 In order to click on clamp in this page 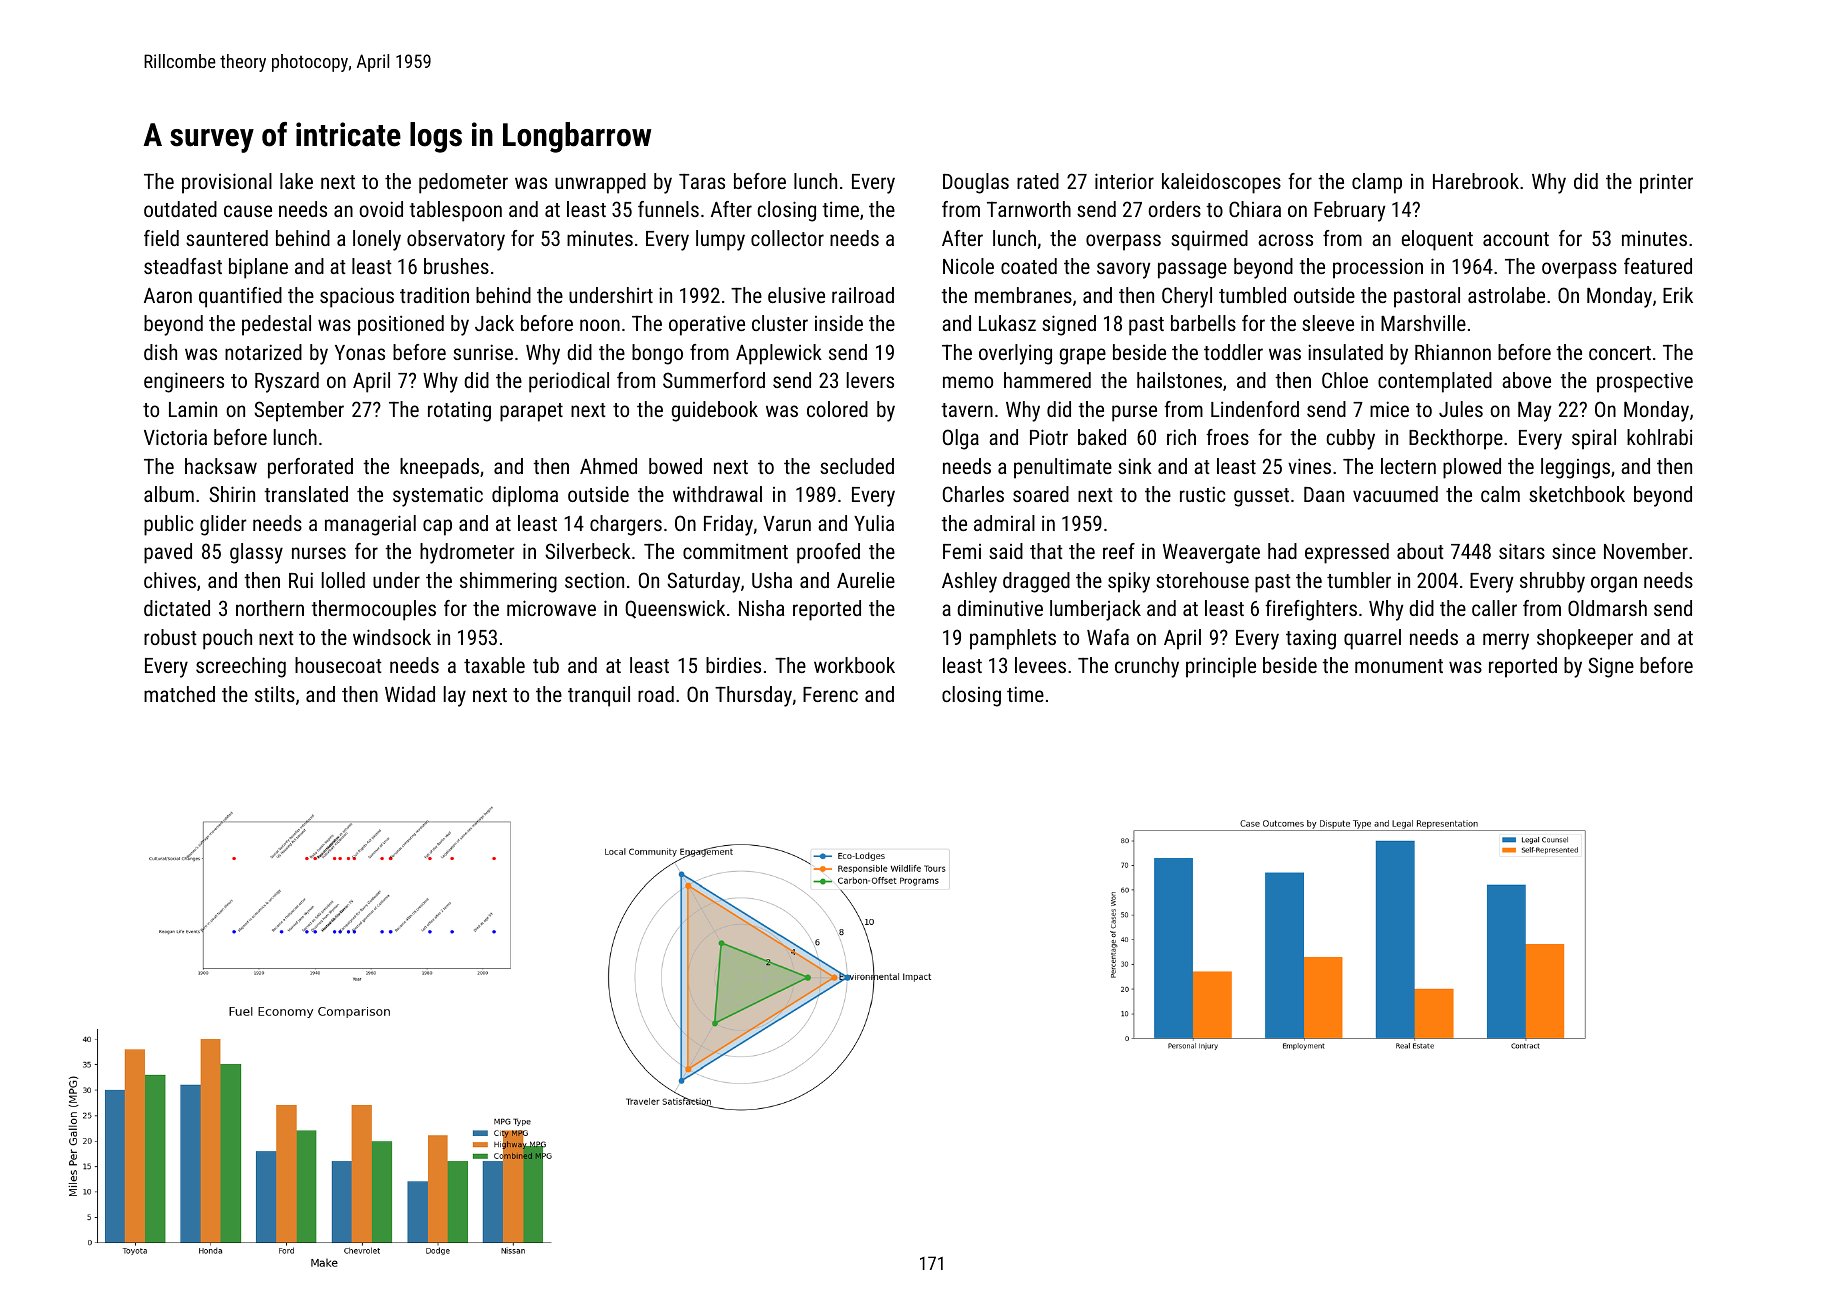, I will do `click(1377, 183)`.
